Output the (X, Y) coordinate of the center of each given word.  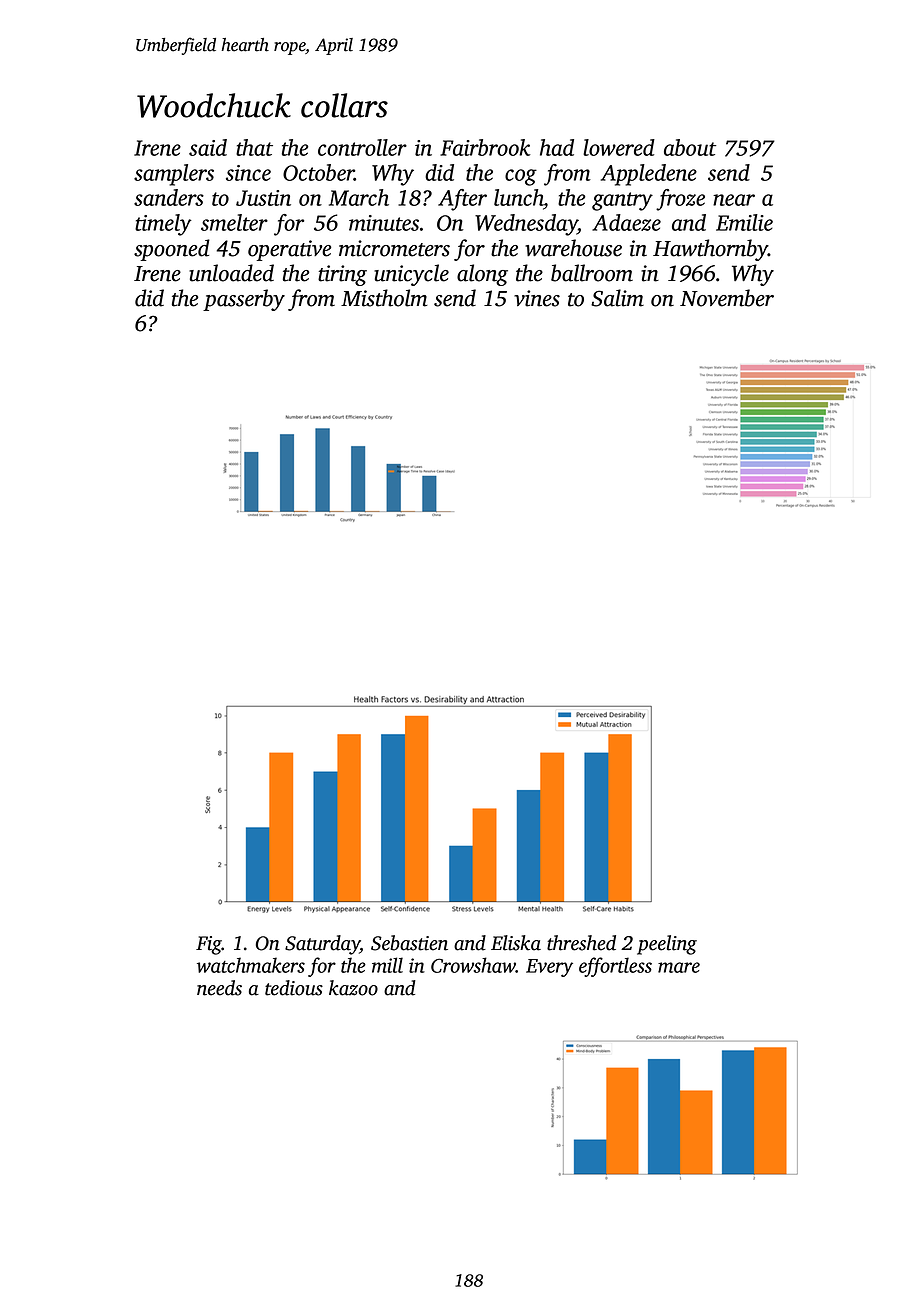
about (690, 147)
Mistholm (384, 298)
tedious (294, 988)
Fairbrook (485, 147)
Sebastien (409, 943)
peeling (667, 945)
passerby (244, 300)
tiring (342, 275)
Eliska (516, 943)
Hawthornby (710, 250)
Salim (617, 298)
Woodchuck (214, 105)
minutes (384, 223)
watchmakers (251, 965)
